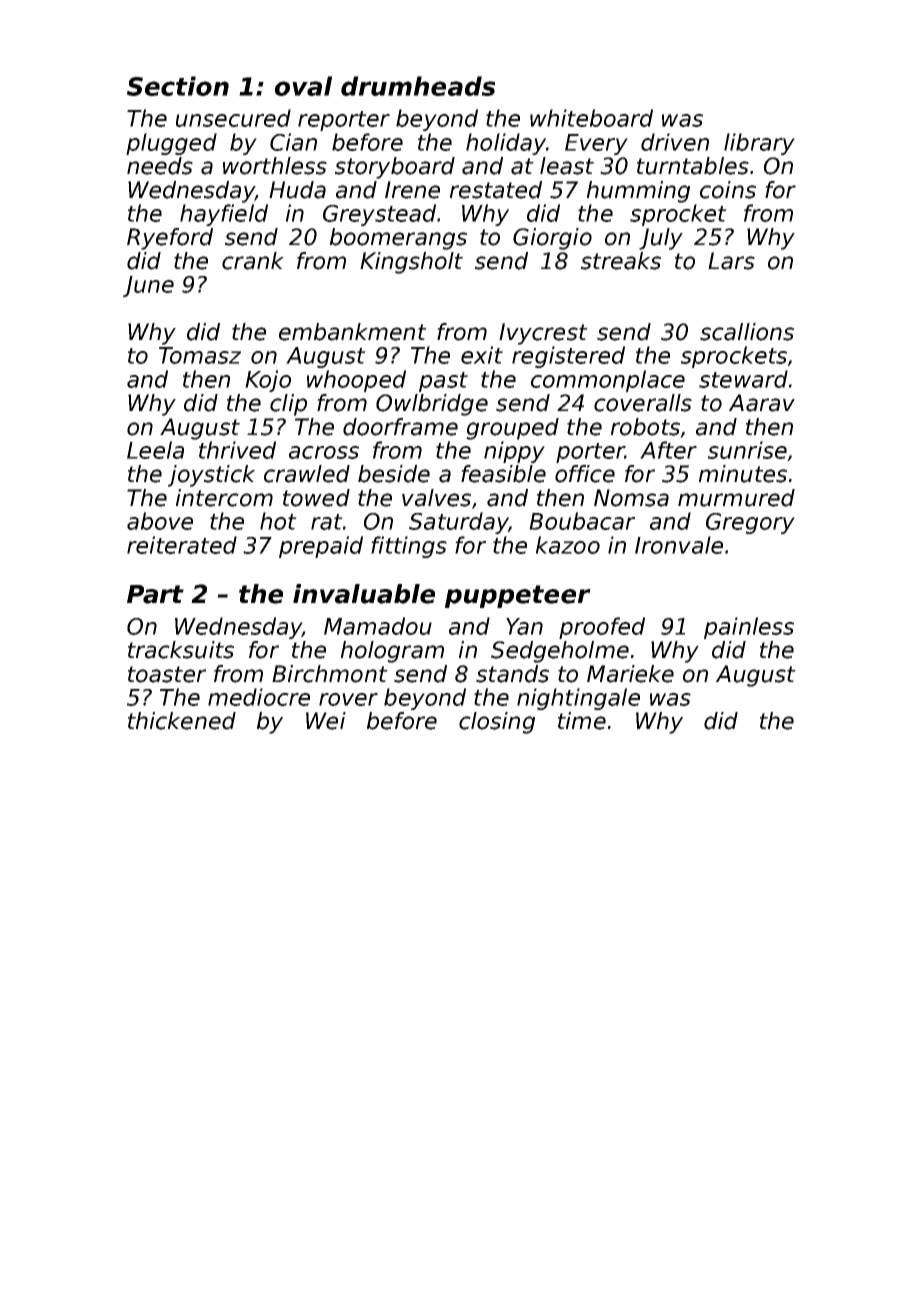  I want to click on grouped, so click(512, 429).
